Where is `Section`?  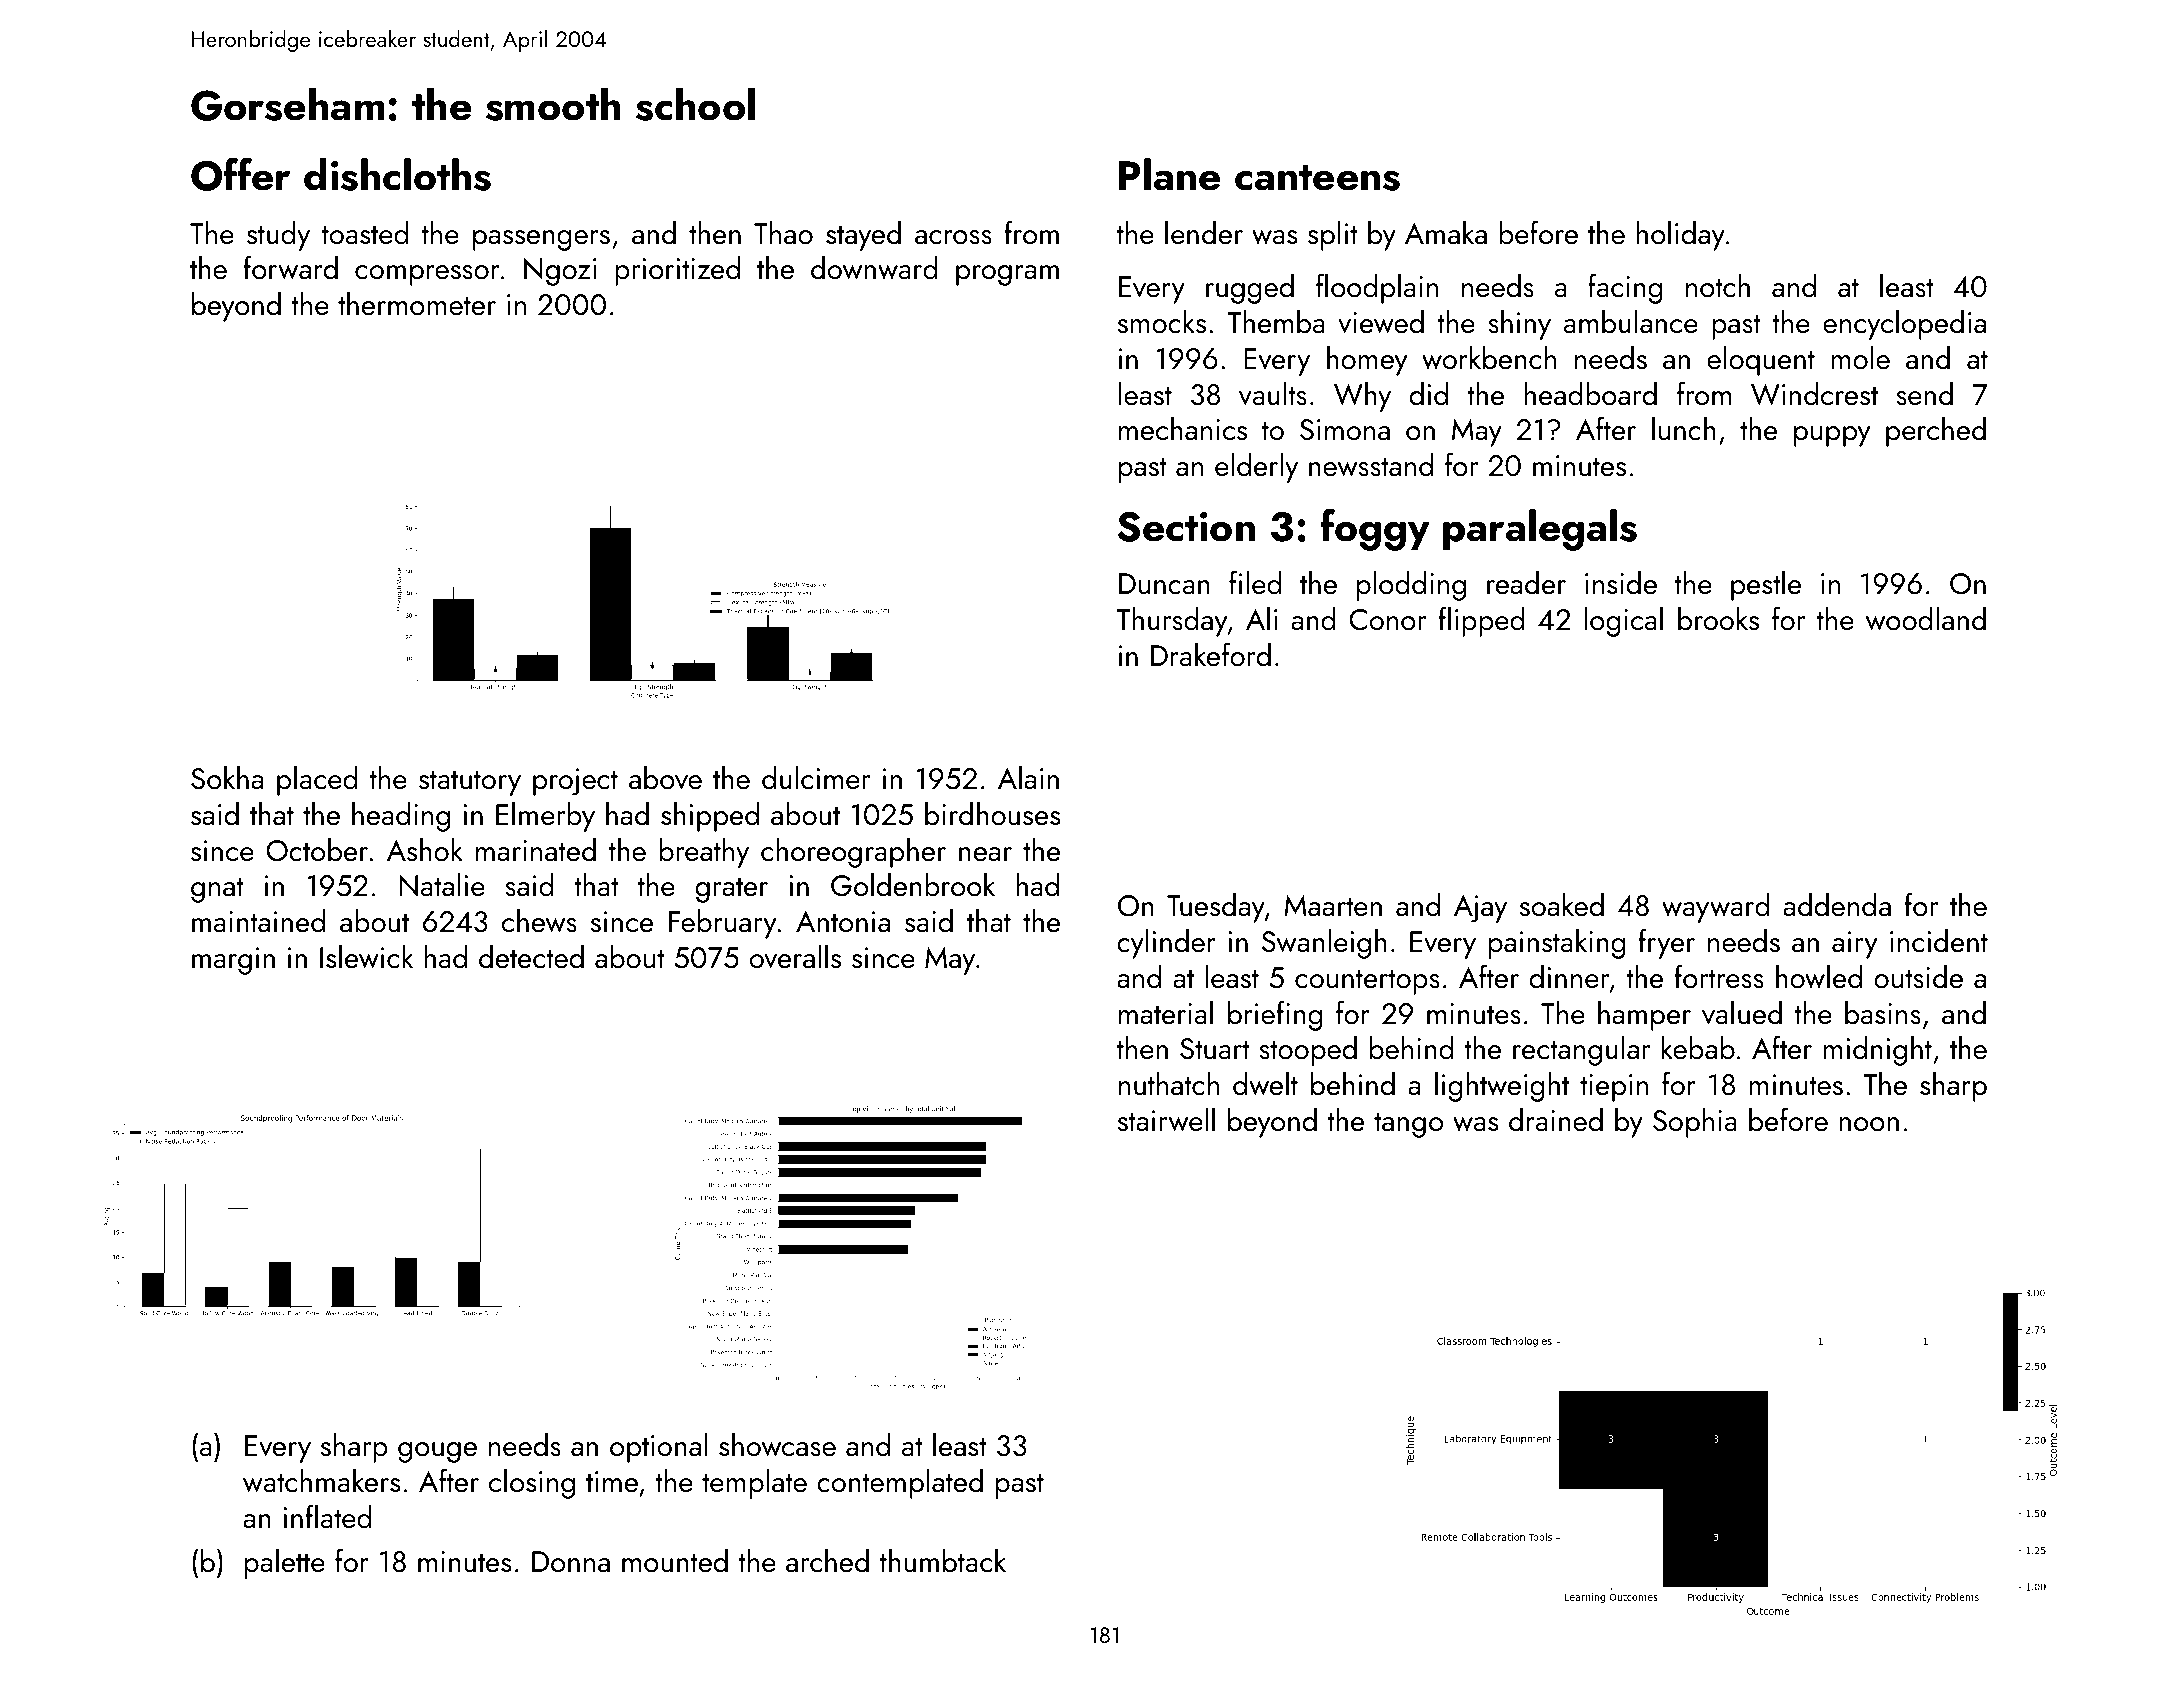
Section is located at coordinates (1186, 527).
